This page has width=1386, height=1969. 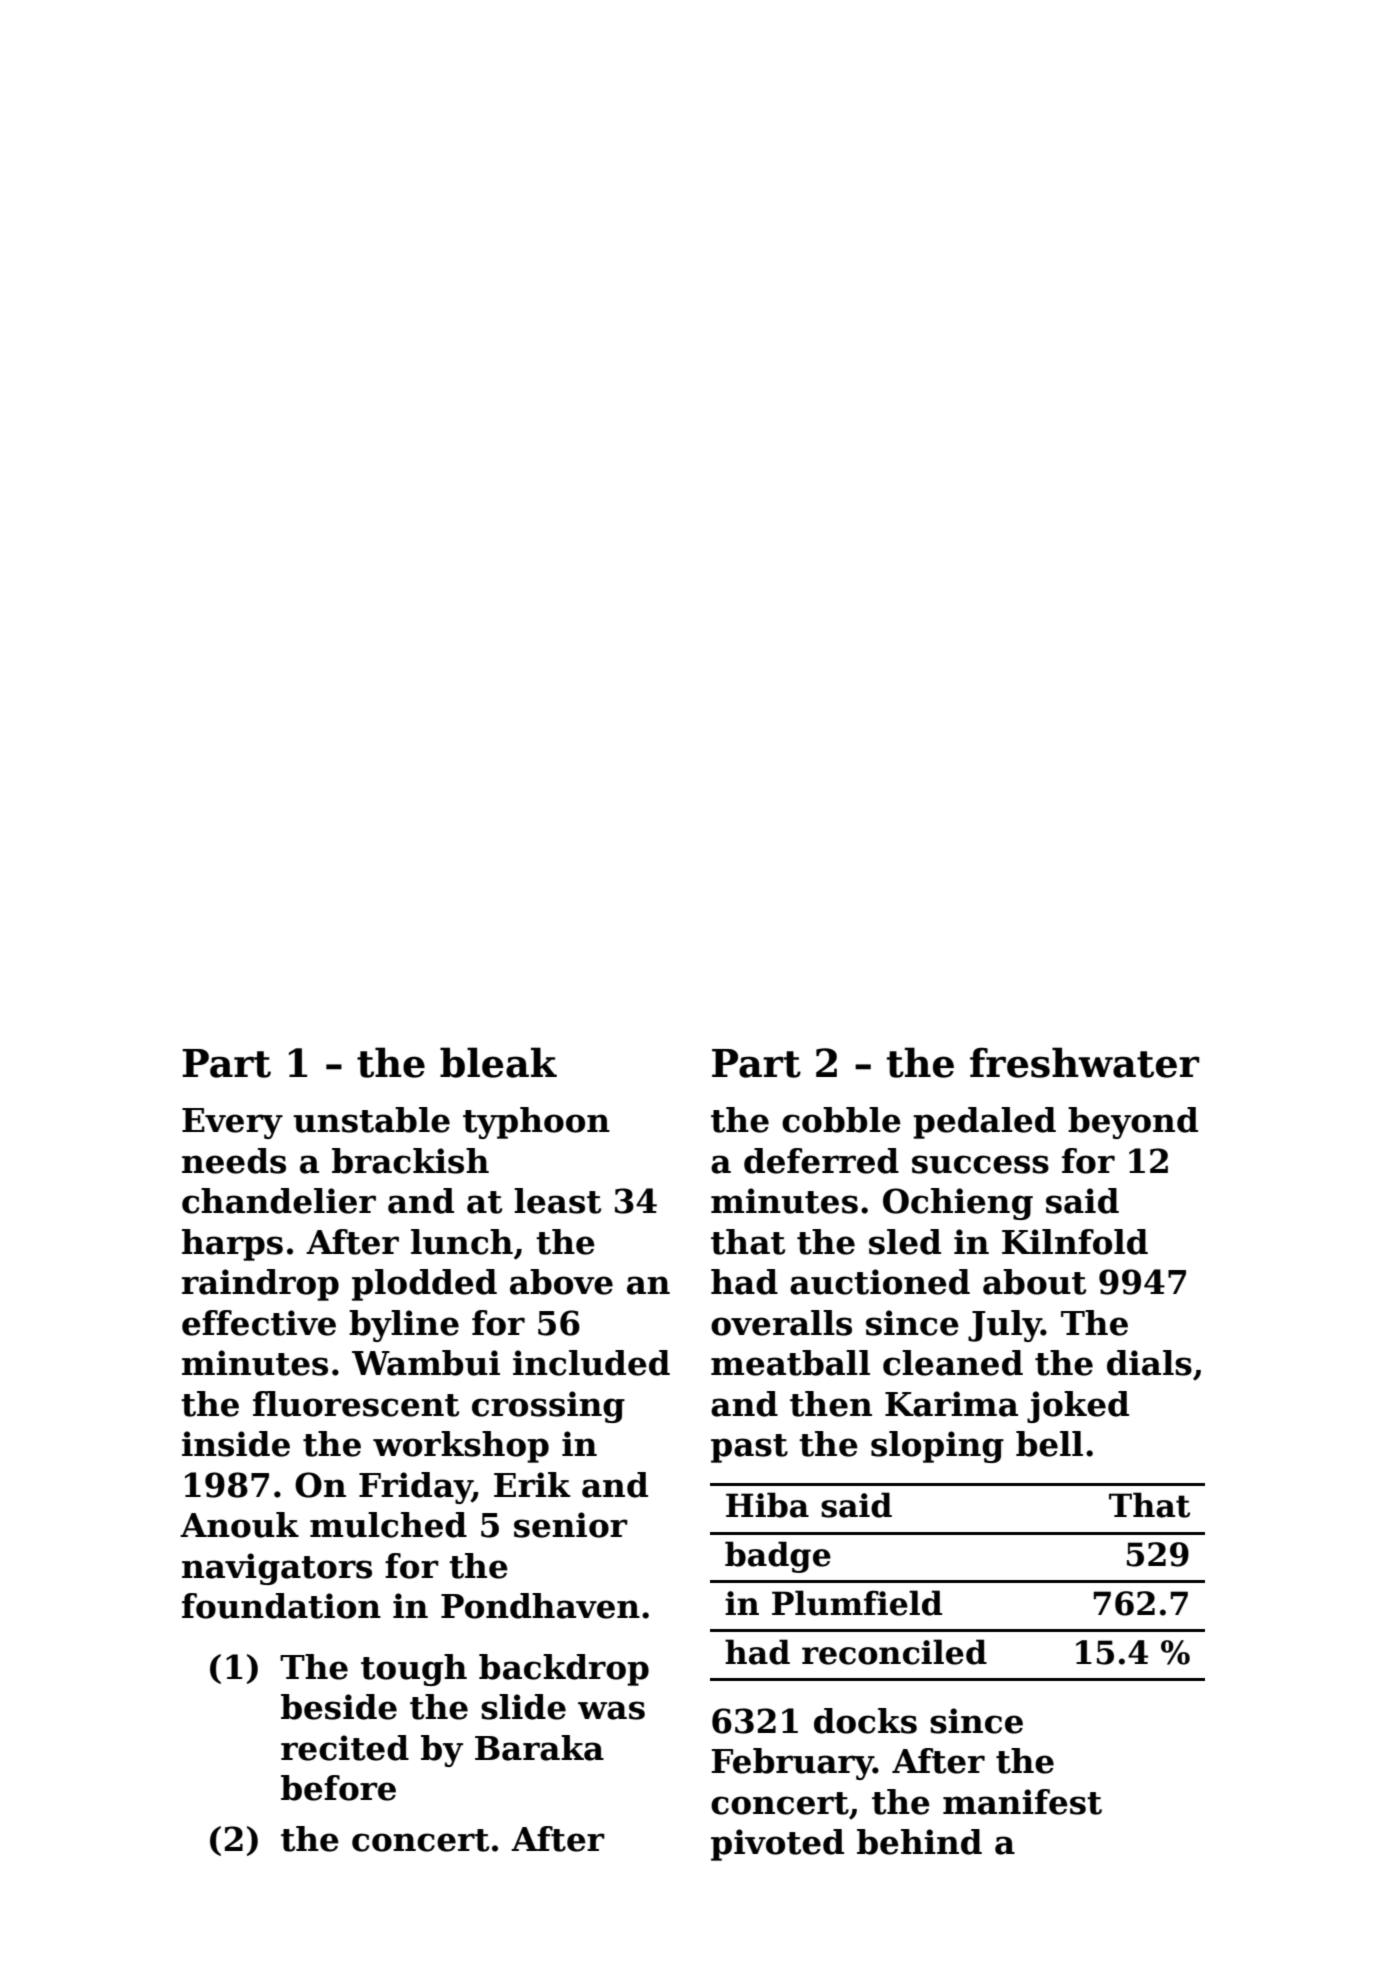 I want to click on before, so click(x=338, y=1788).
